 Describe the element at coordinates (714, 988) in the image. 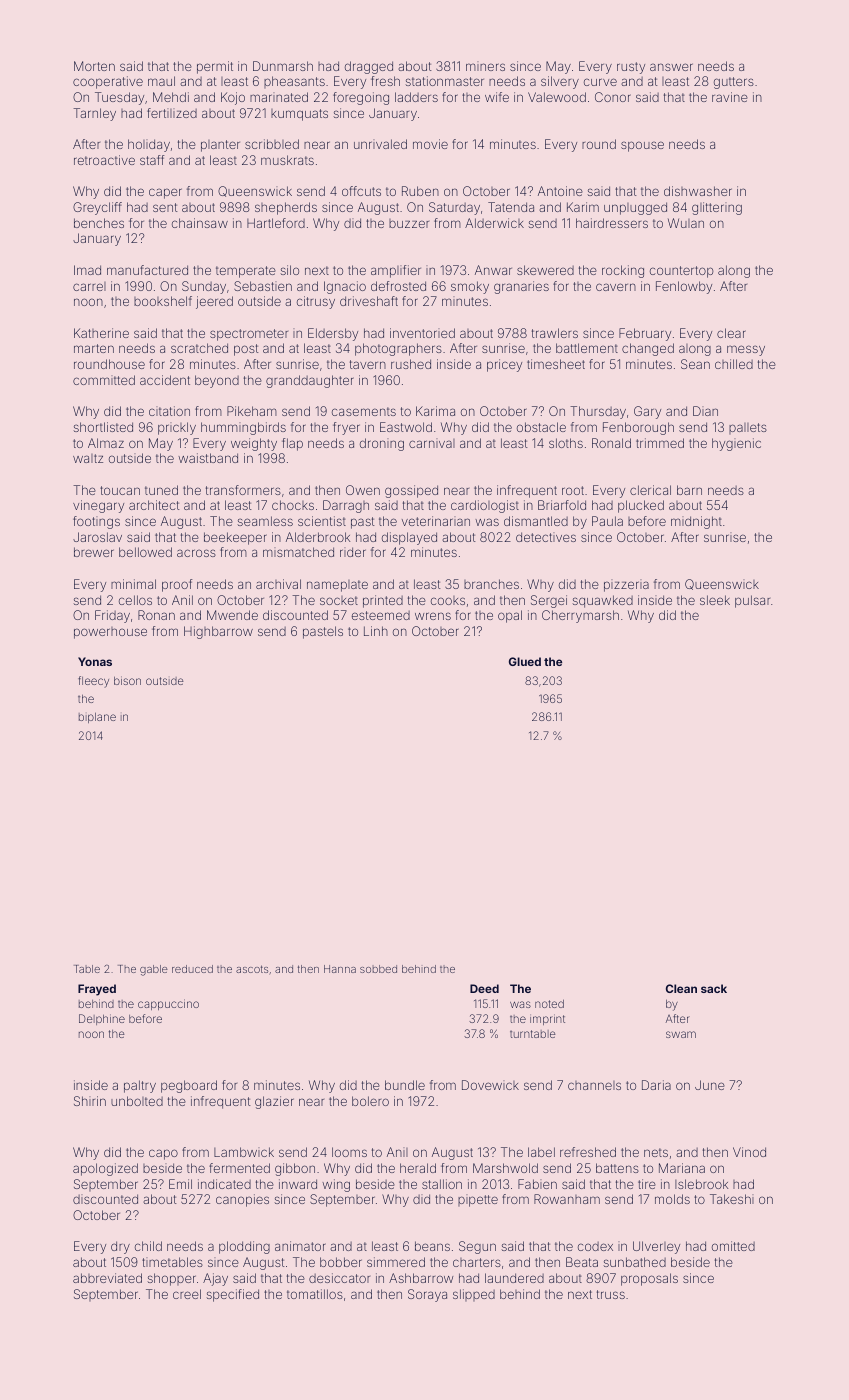

I see `sack` at that location.
